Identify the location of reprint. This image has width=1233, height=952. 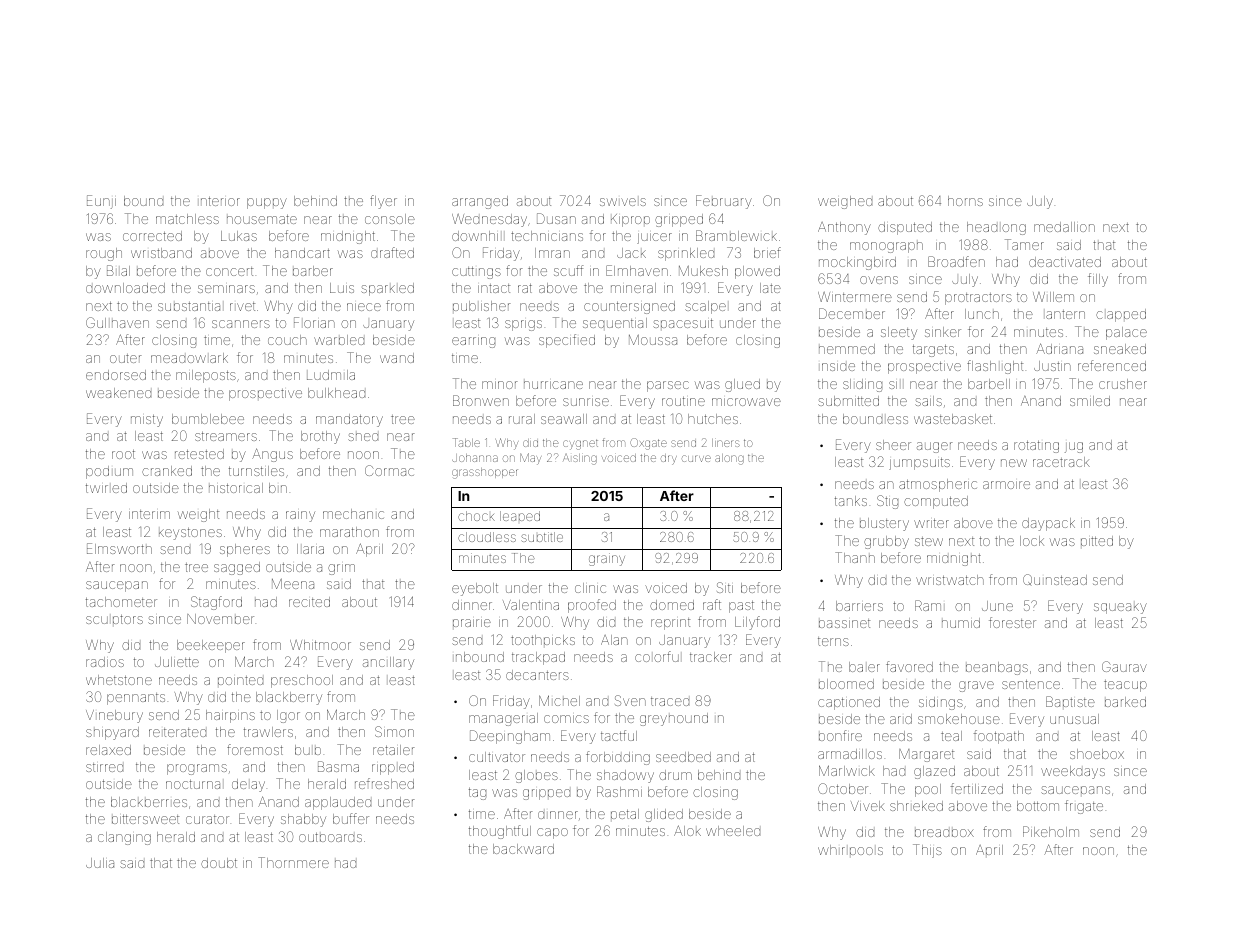
(670, 624).
